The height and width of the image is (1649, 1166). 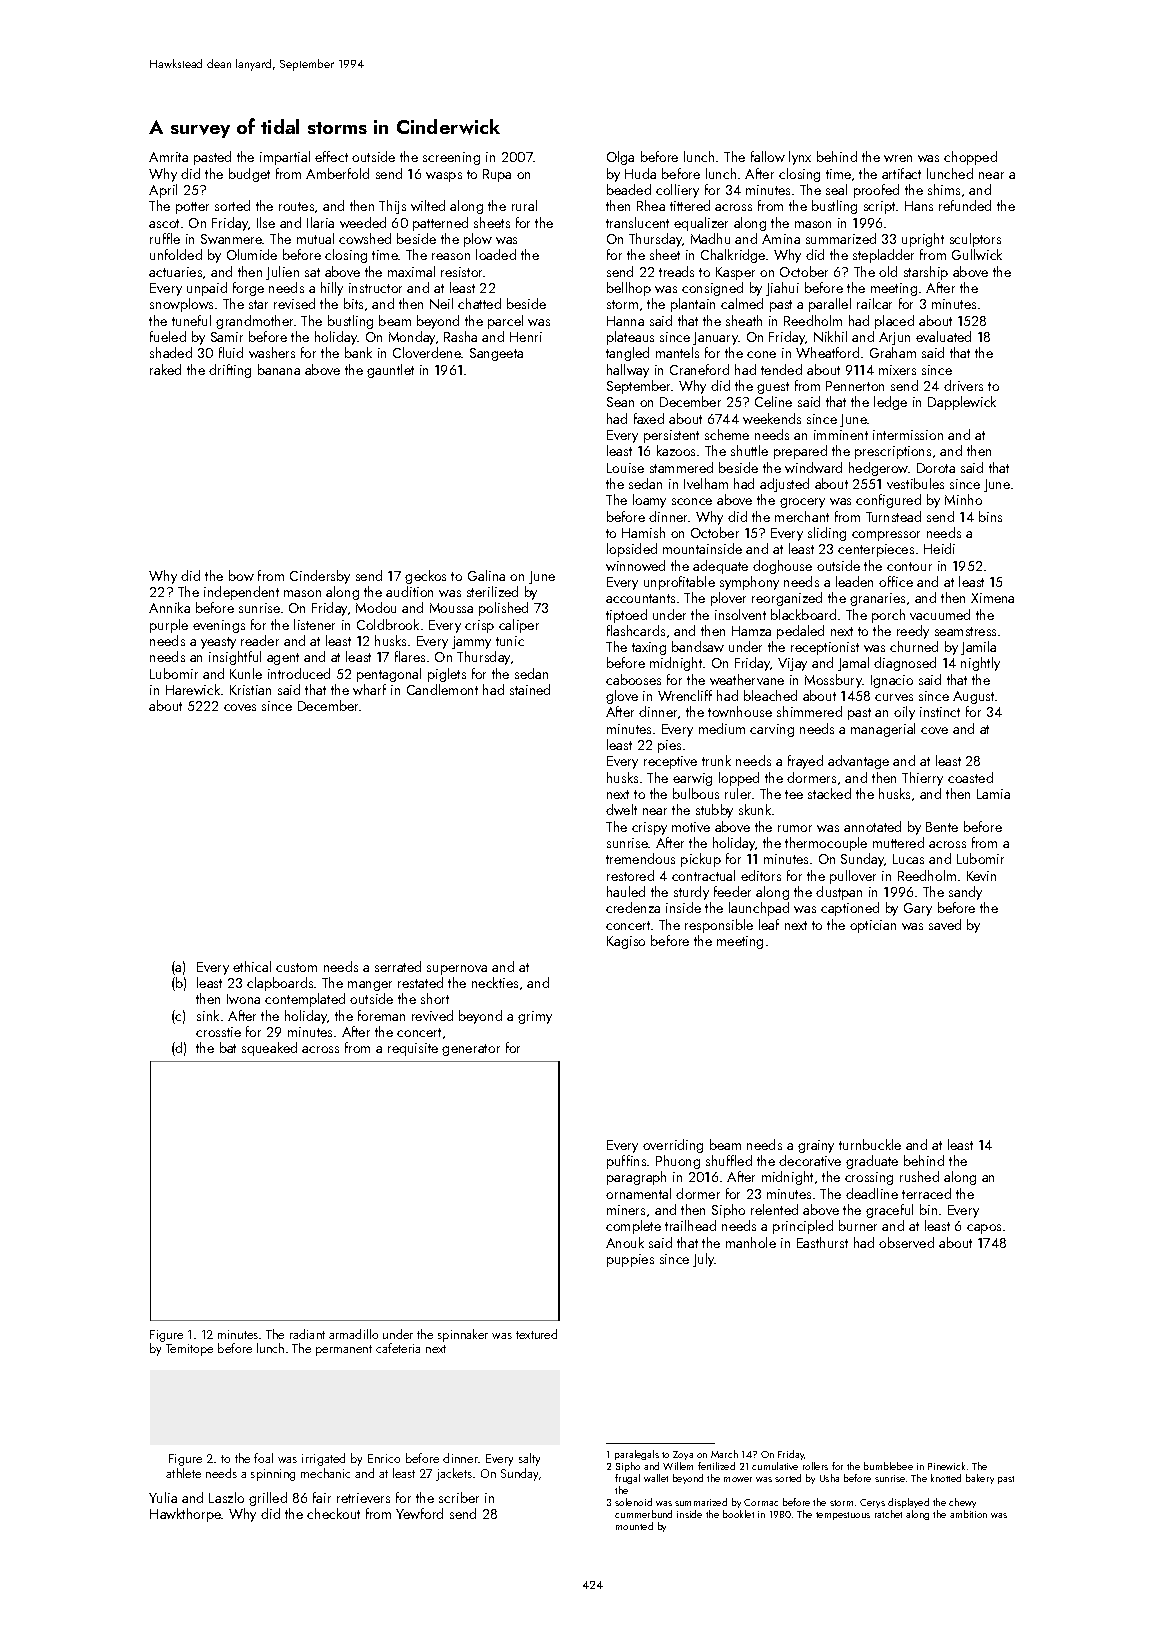 I want to click on chatted, so click(x=479, y=303).
